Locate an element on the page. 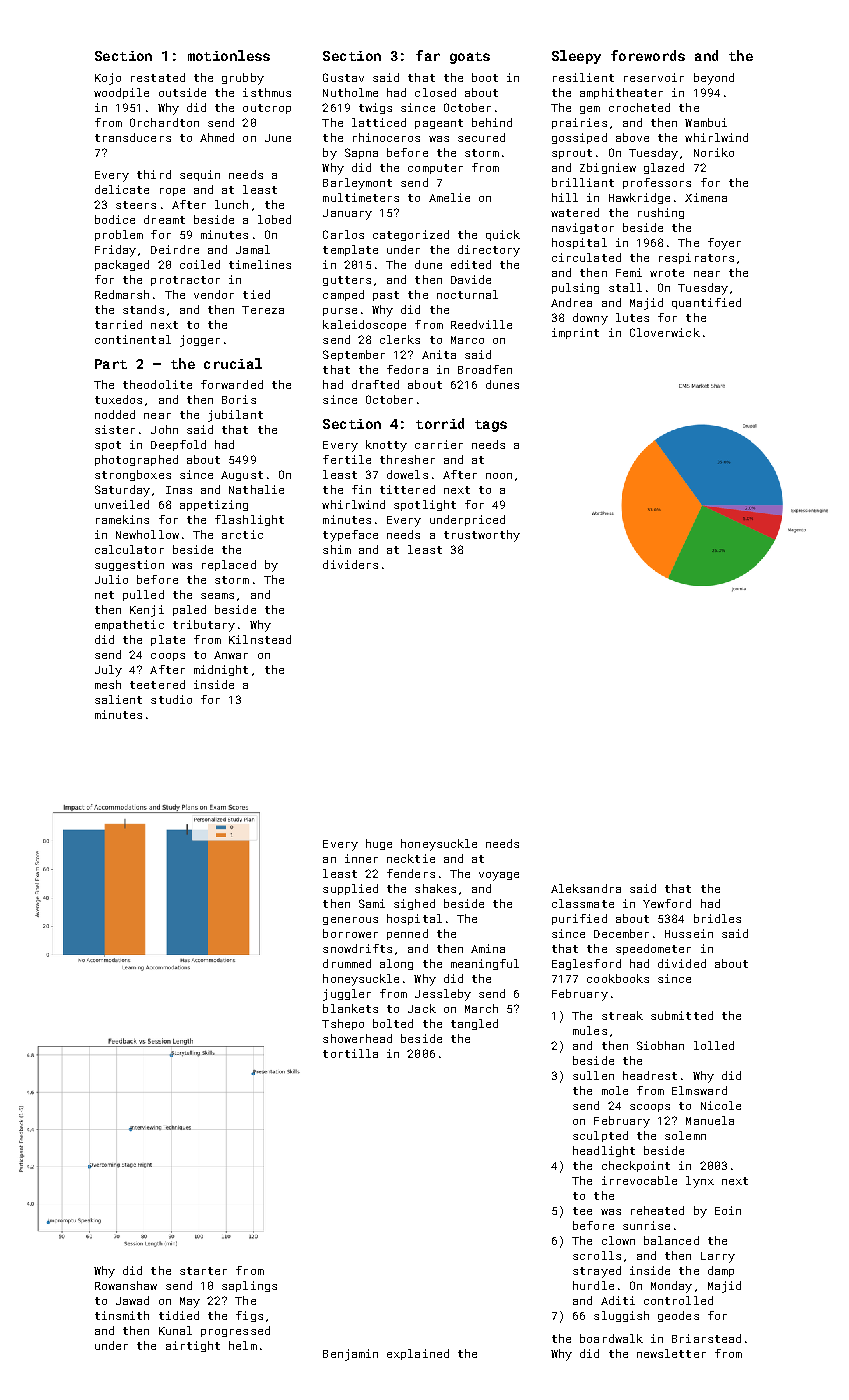 This page has width=849, height=1400. gutters is located at coordinates (347, 281).
